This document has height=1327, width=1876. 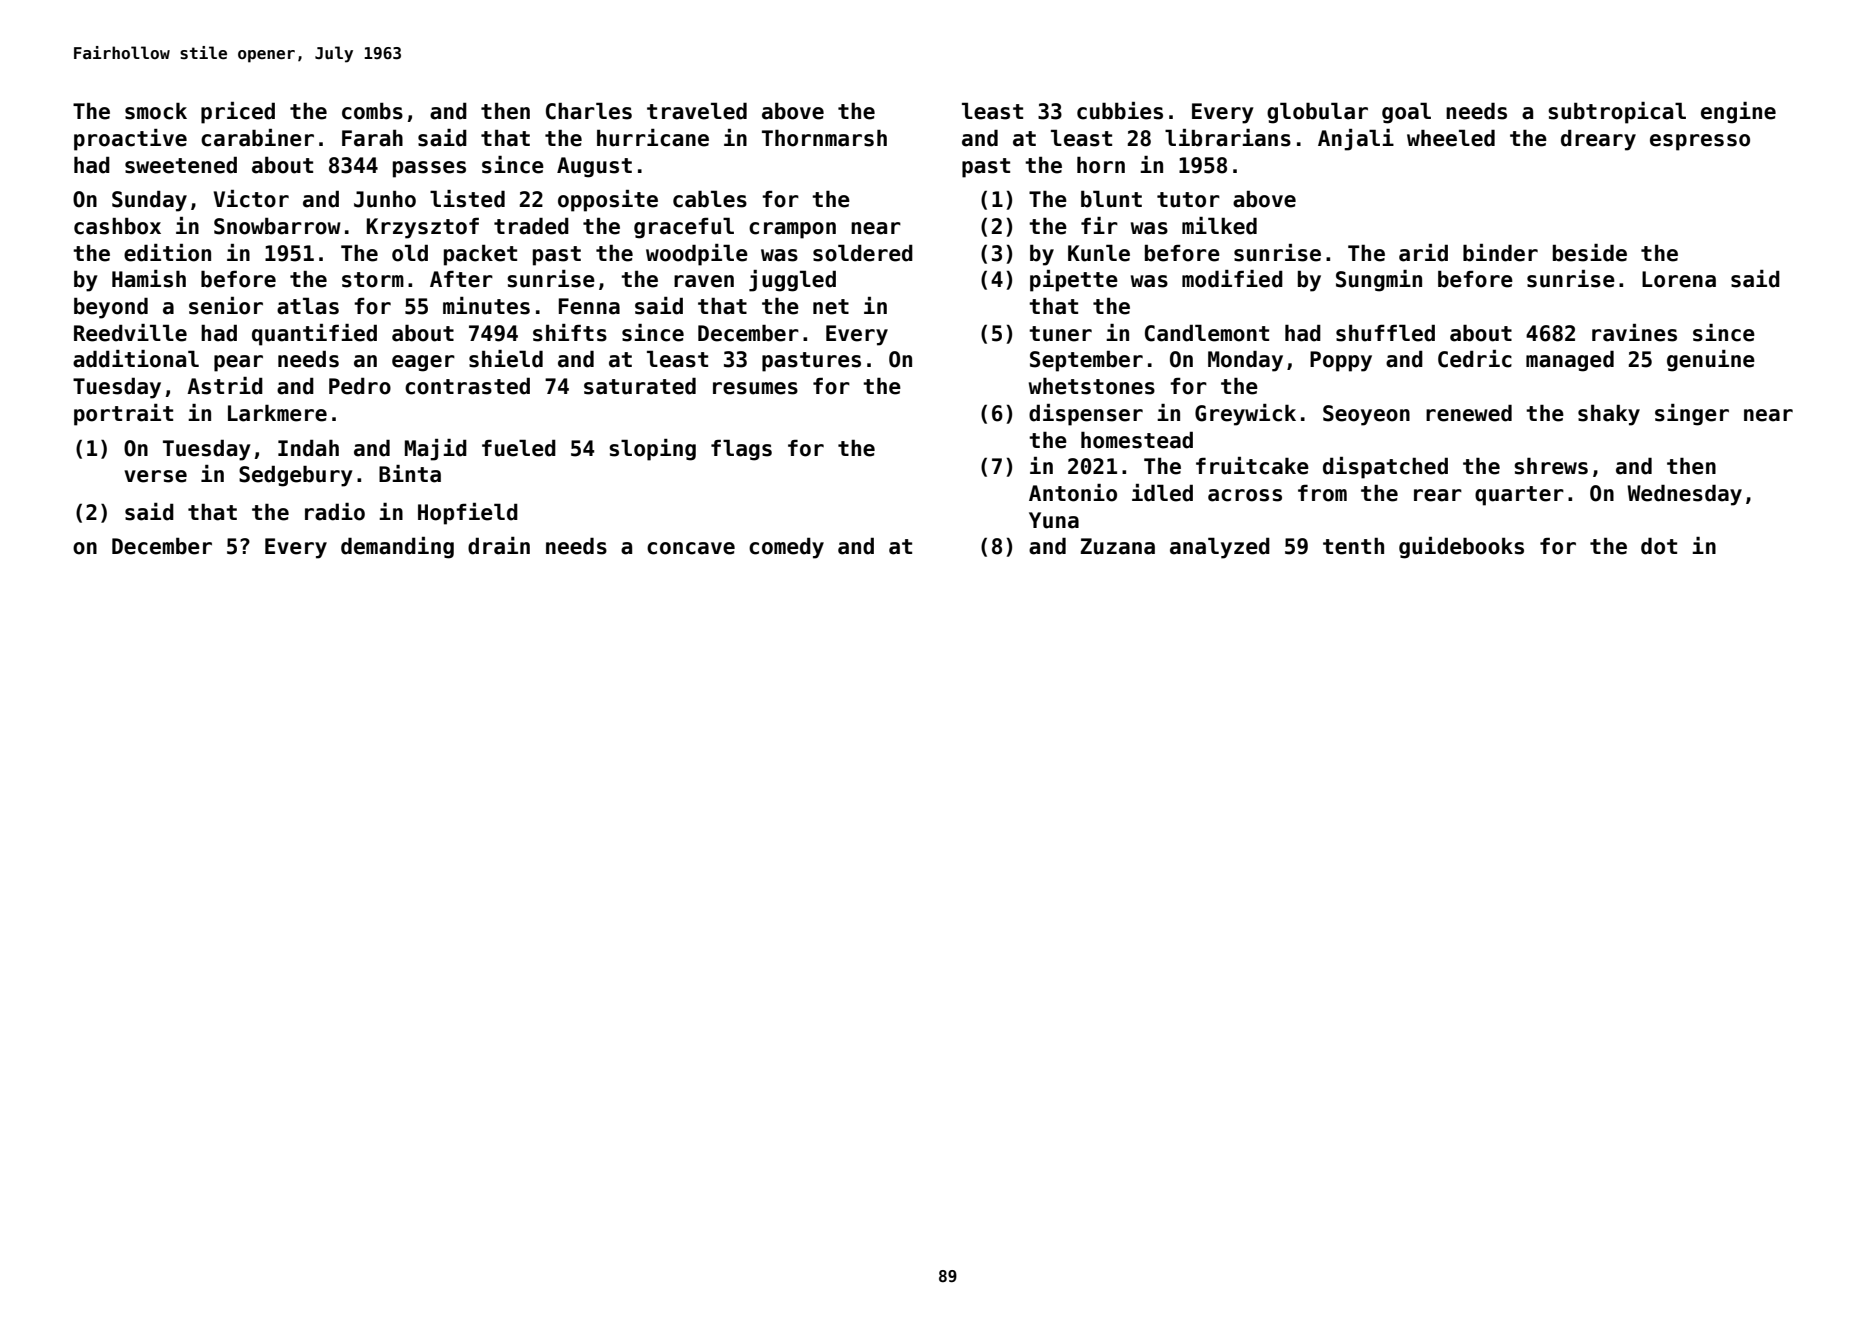 What do you see at coordinates (130, 333) in the document?
I see `Reedville` at bounding box center [130, 333].
